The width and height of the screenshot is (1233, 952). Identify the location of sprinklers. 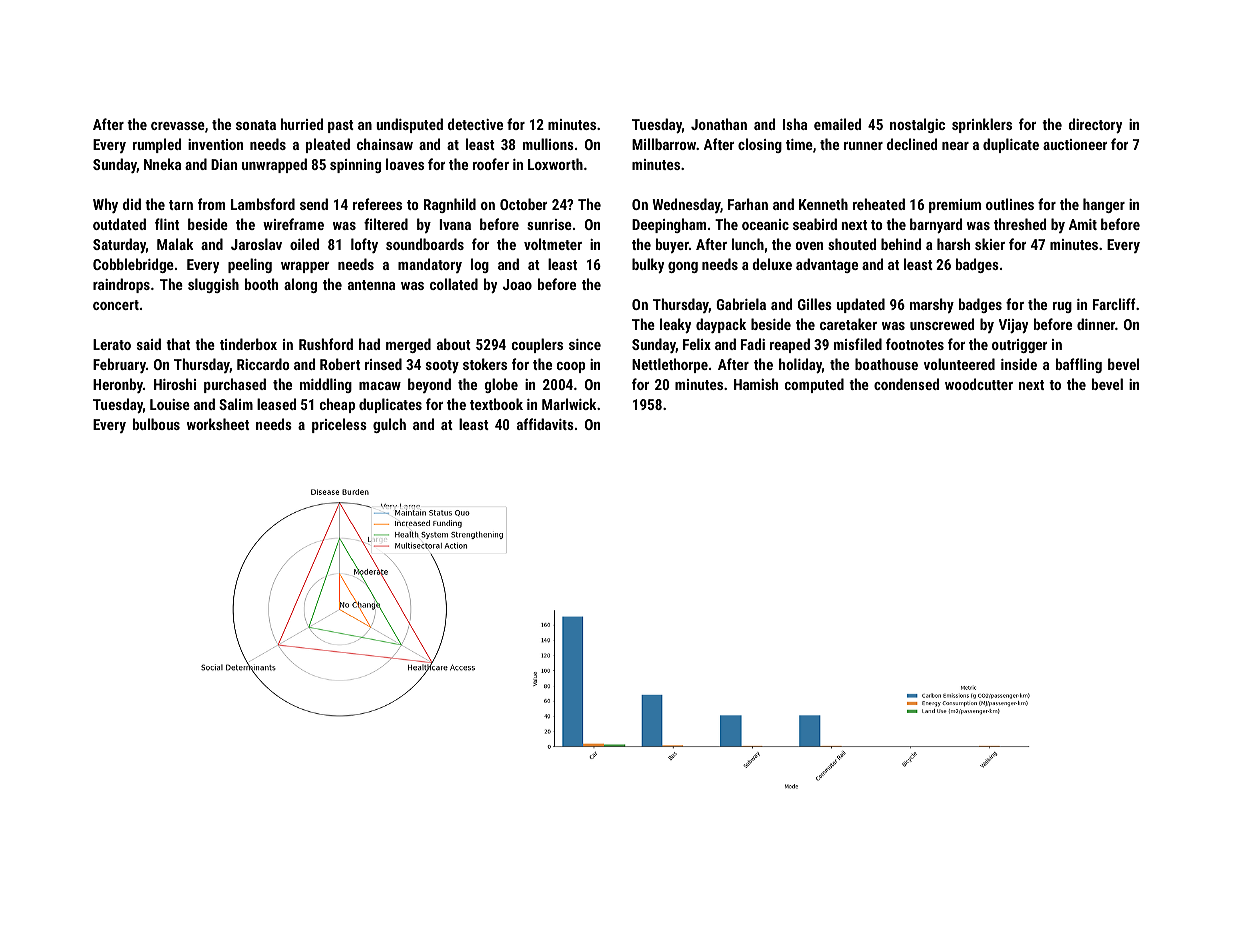
(982, 125).
